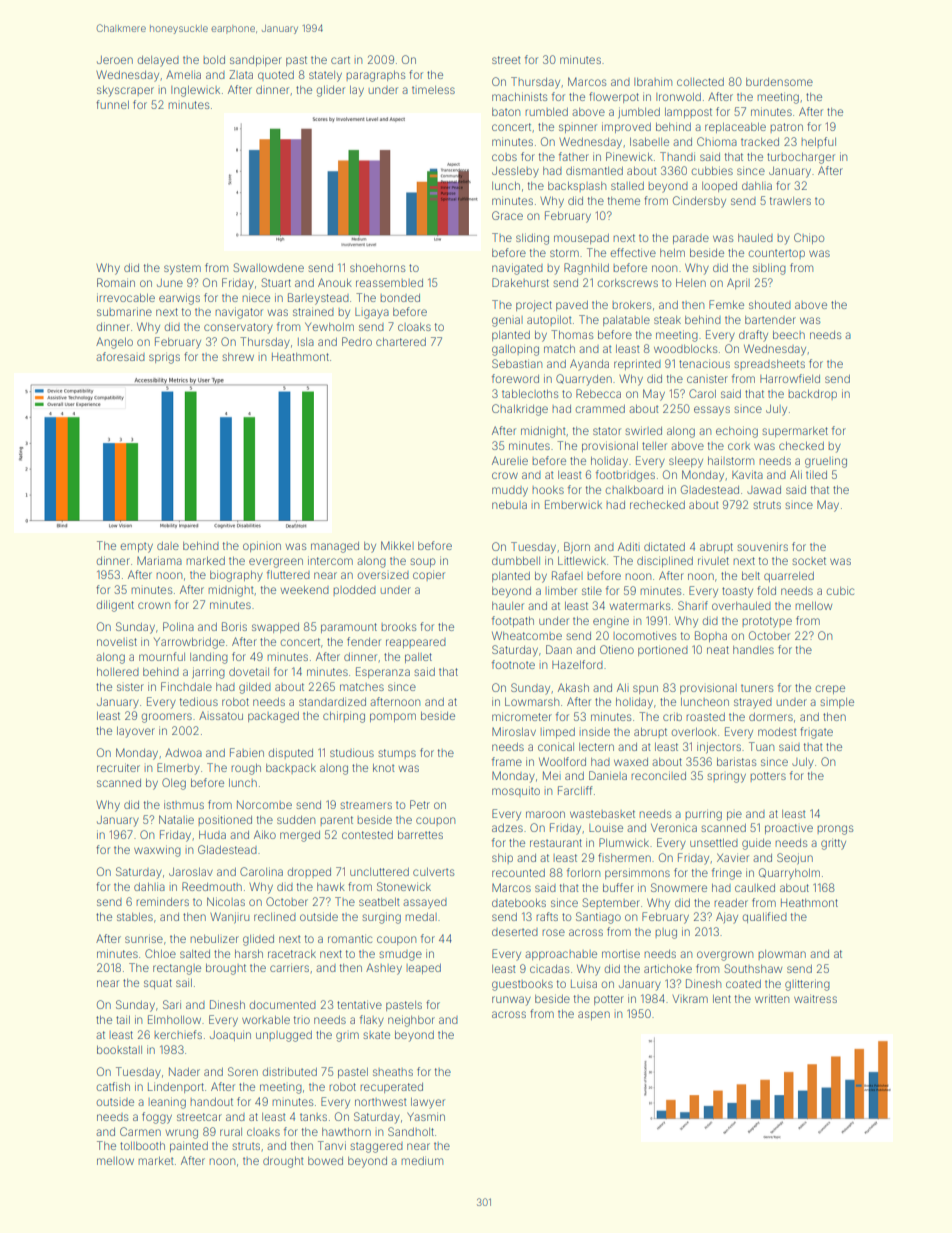  Describe the element at coordinates (711, 636) in the page. I see `Bopha` at that location.
